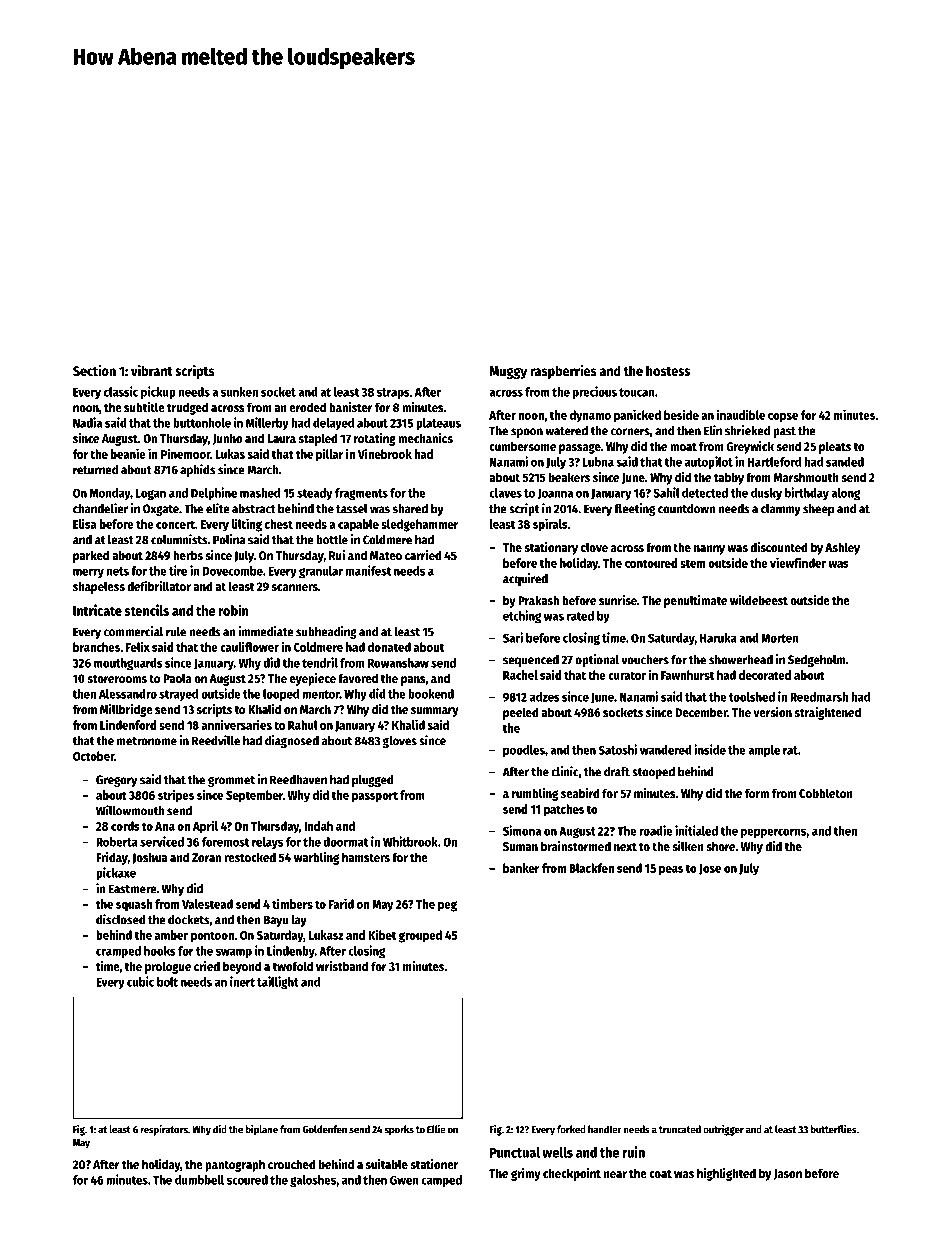  What do you see at coordinates (845, 462) in the screenshot?
I see `sanded` at bounding box center [845, 462].
